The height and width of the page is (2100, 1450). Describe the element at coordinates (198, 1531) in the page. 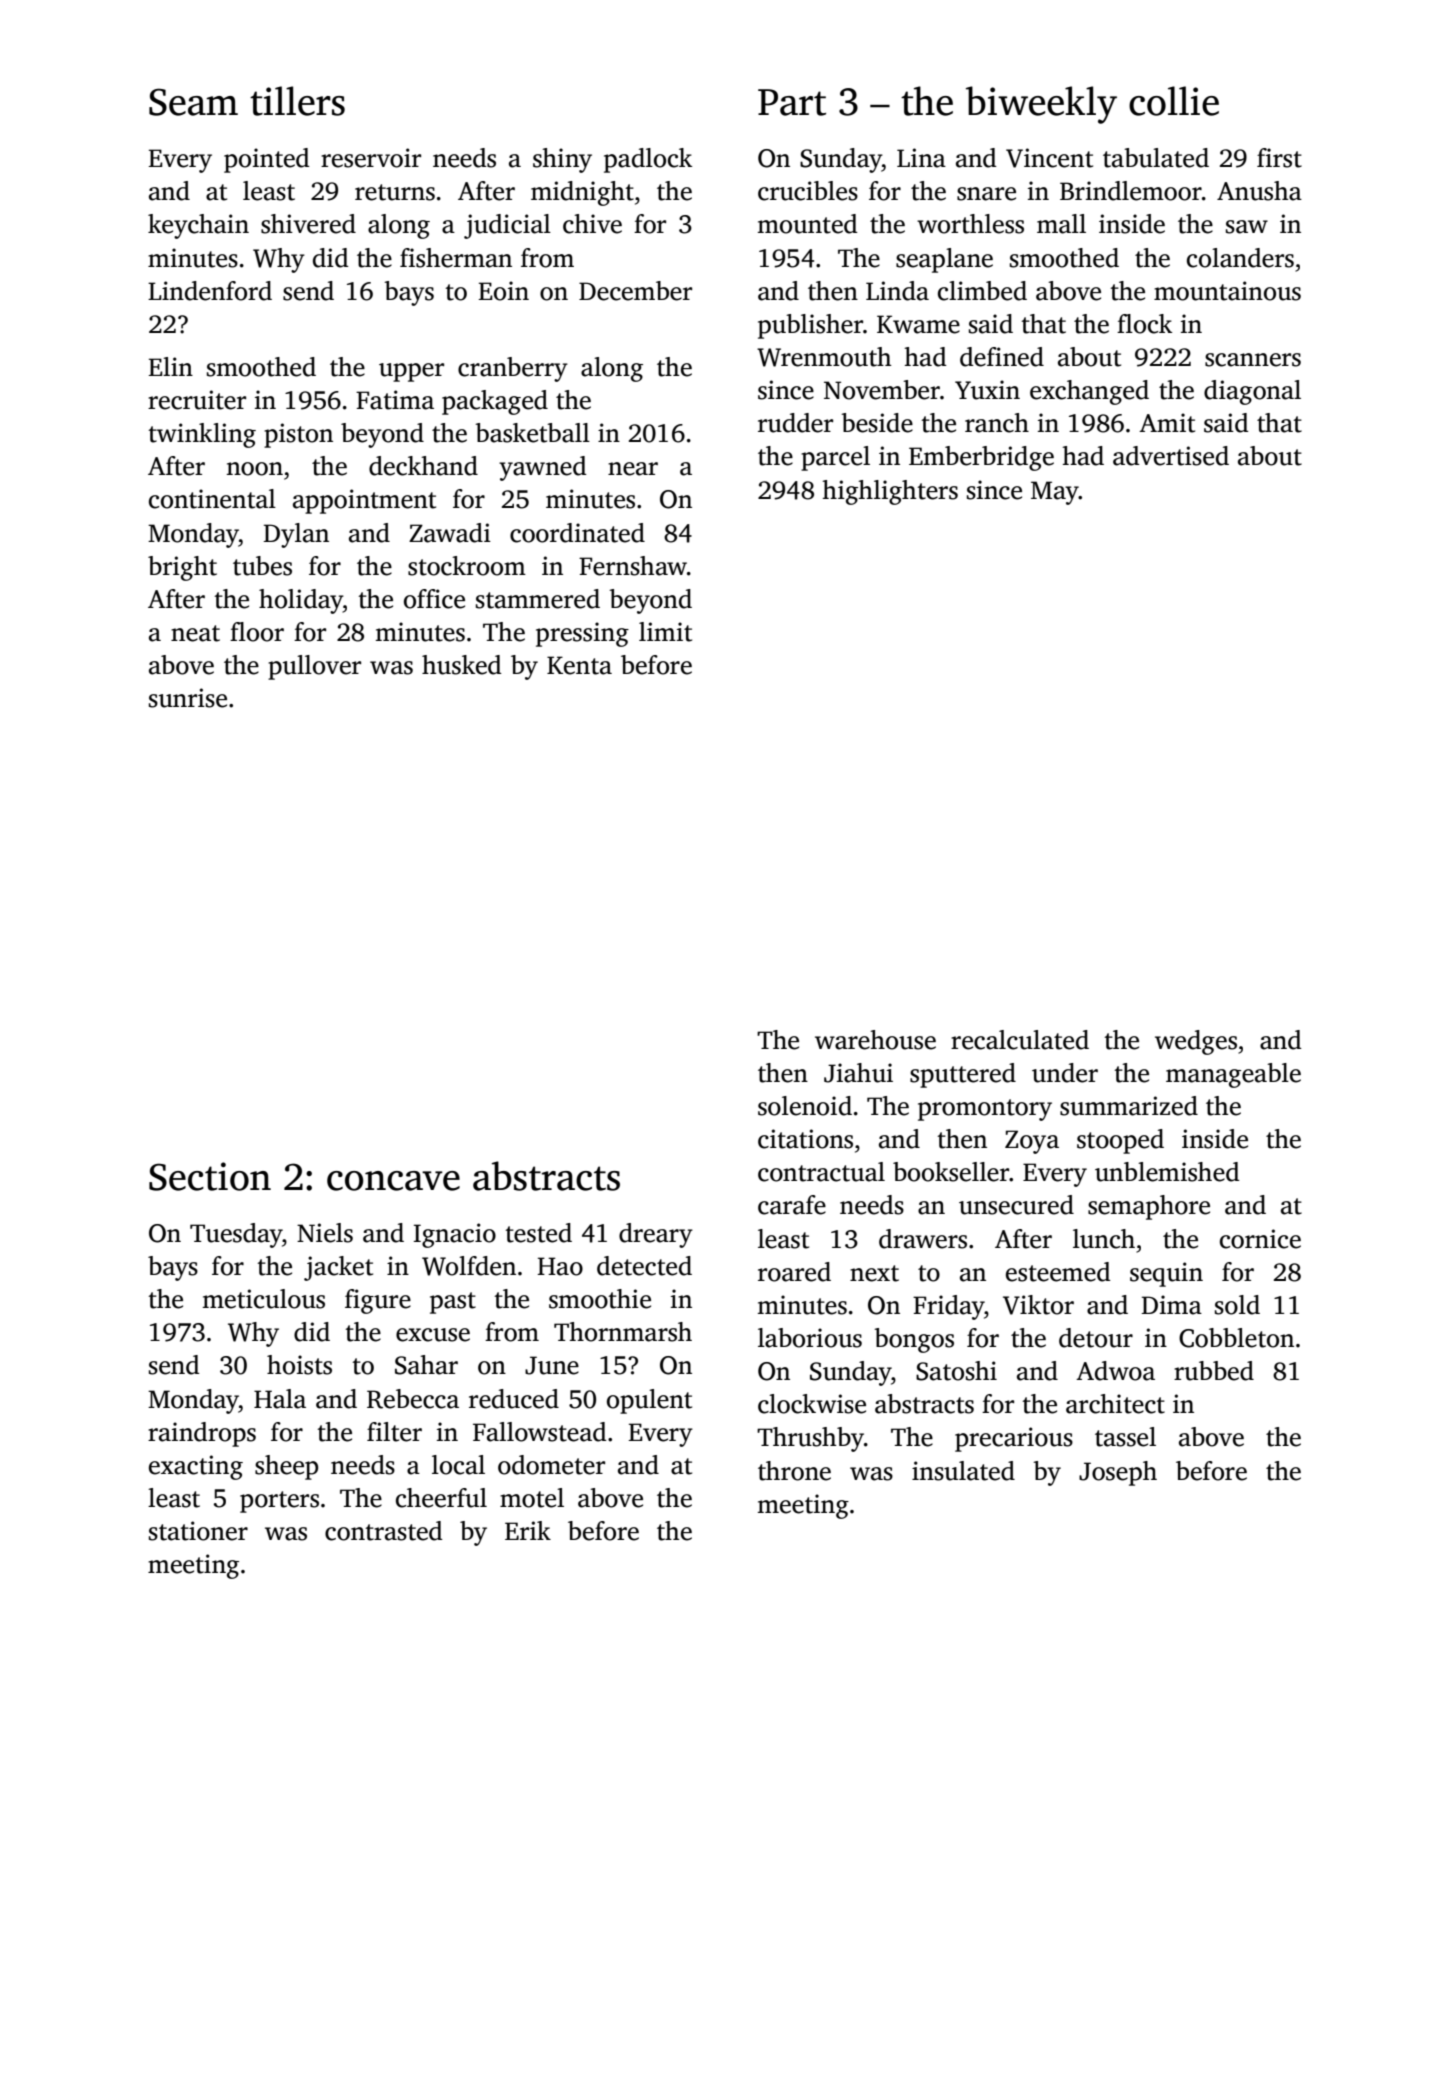

I see `stationer` at that location.
